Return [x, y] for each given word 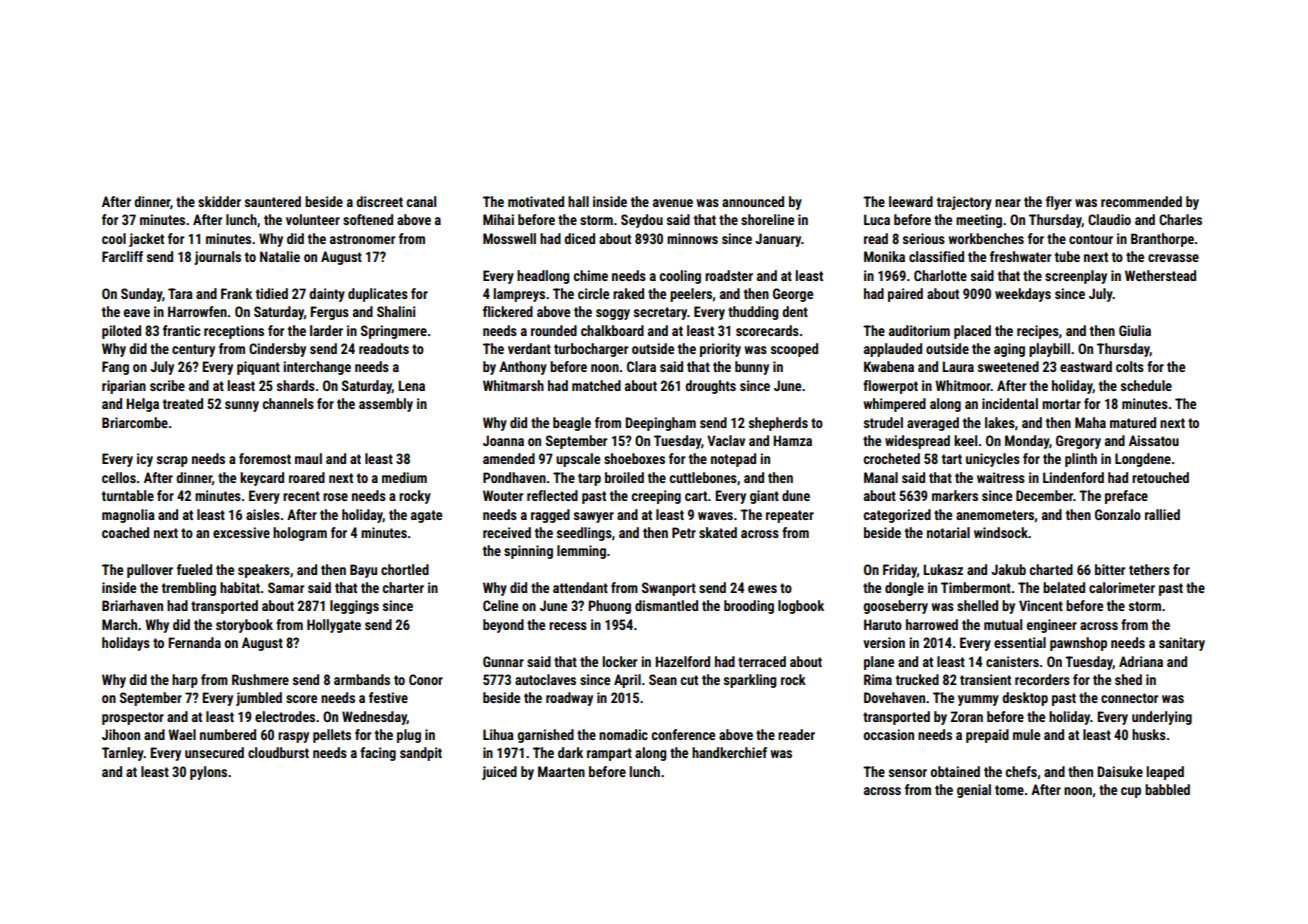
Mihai [498, 219]
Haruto [883, 624]
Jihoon [121, 734]
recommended [1141, 201]
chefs [1021, 771]
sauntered [273, 201]
